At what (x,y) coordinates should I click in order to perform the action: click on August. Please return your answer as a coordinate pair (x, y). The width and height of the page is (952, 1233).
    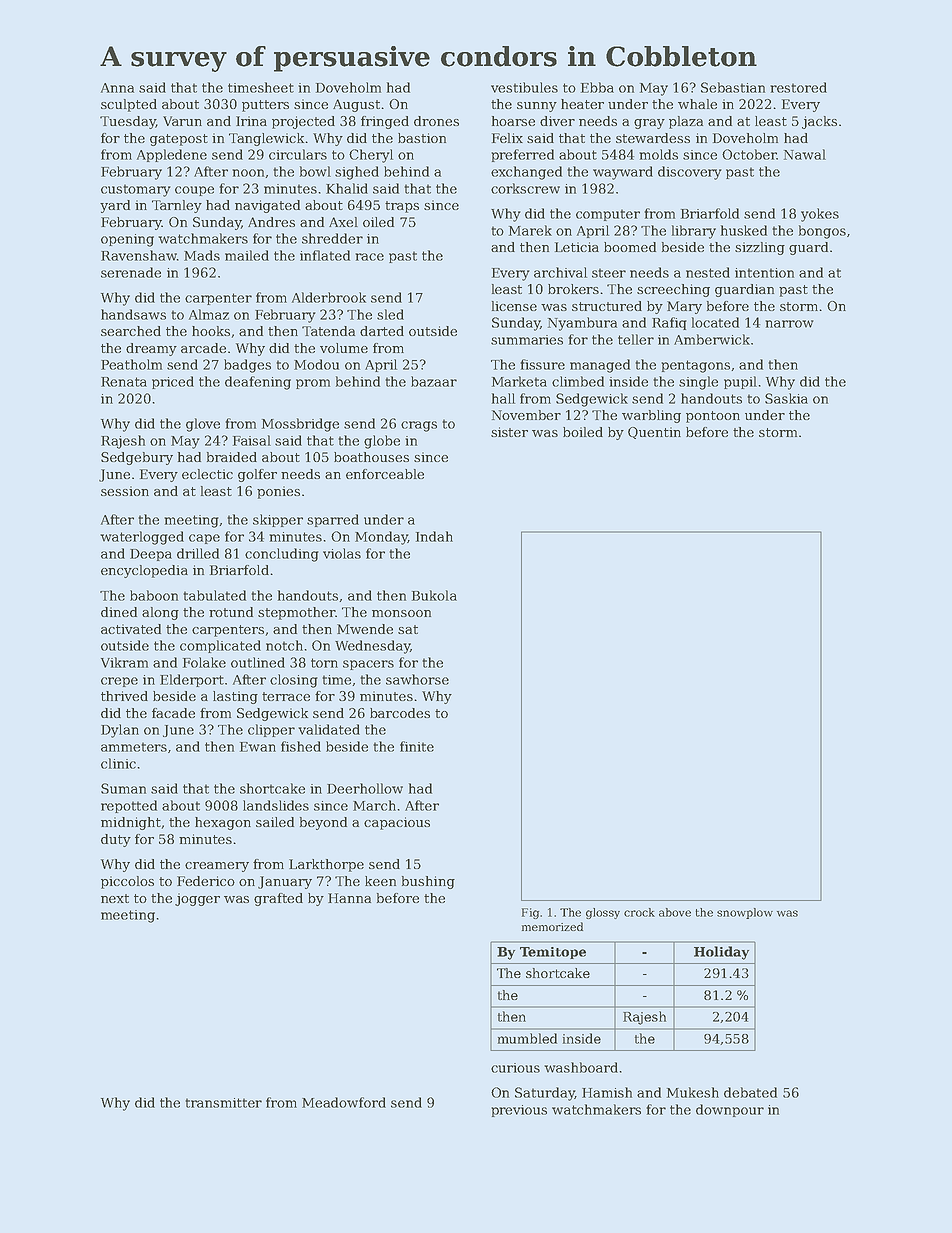
    Looking at the image, I should click on (356, 105).
